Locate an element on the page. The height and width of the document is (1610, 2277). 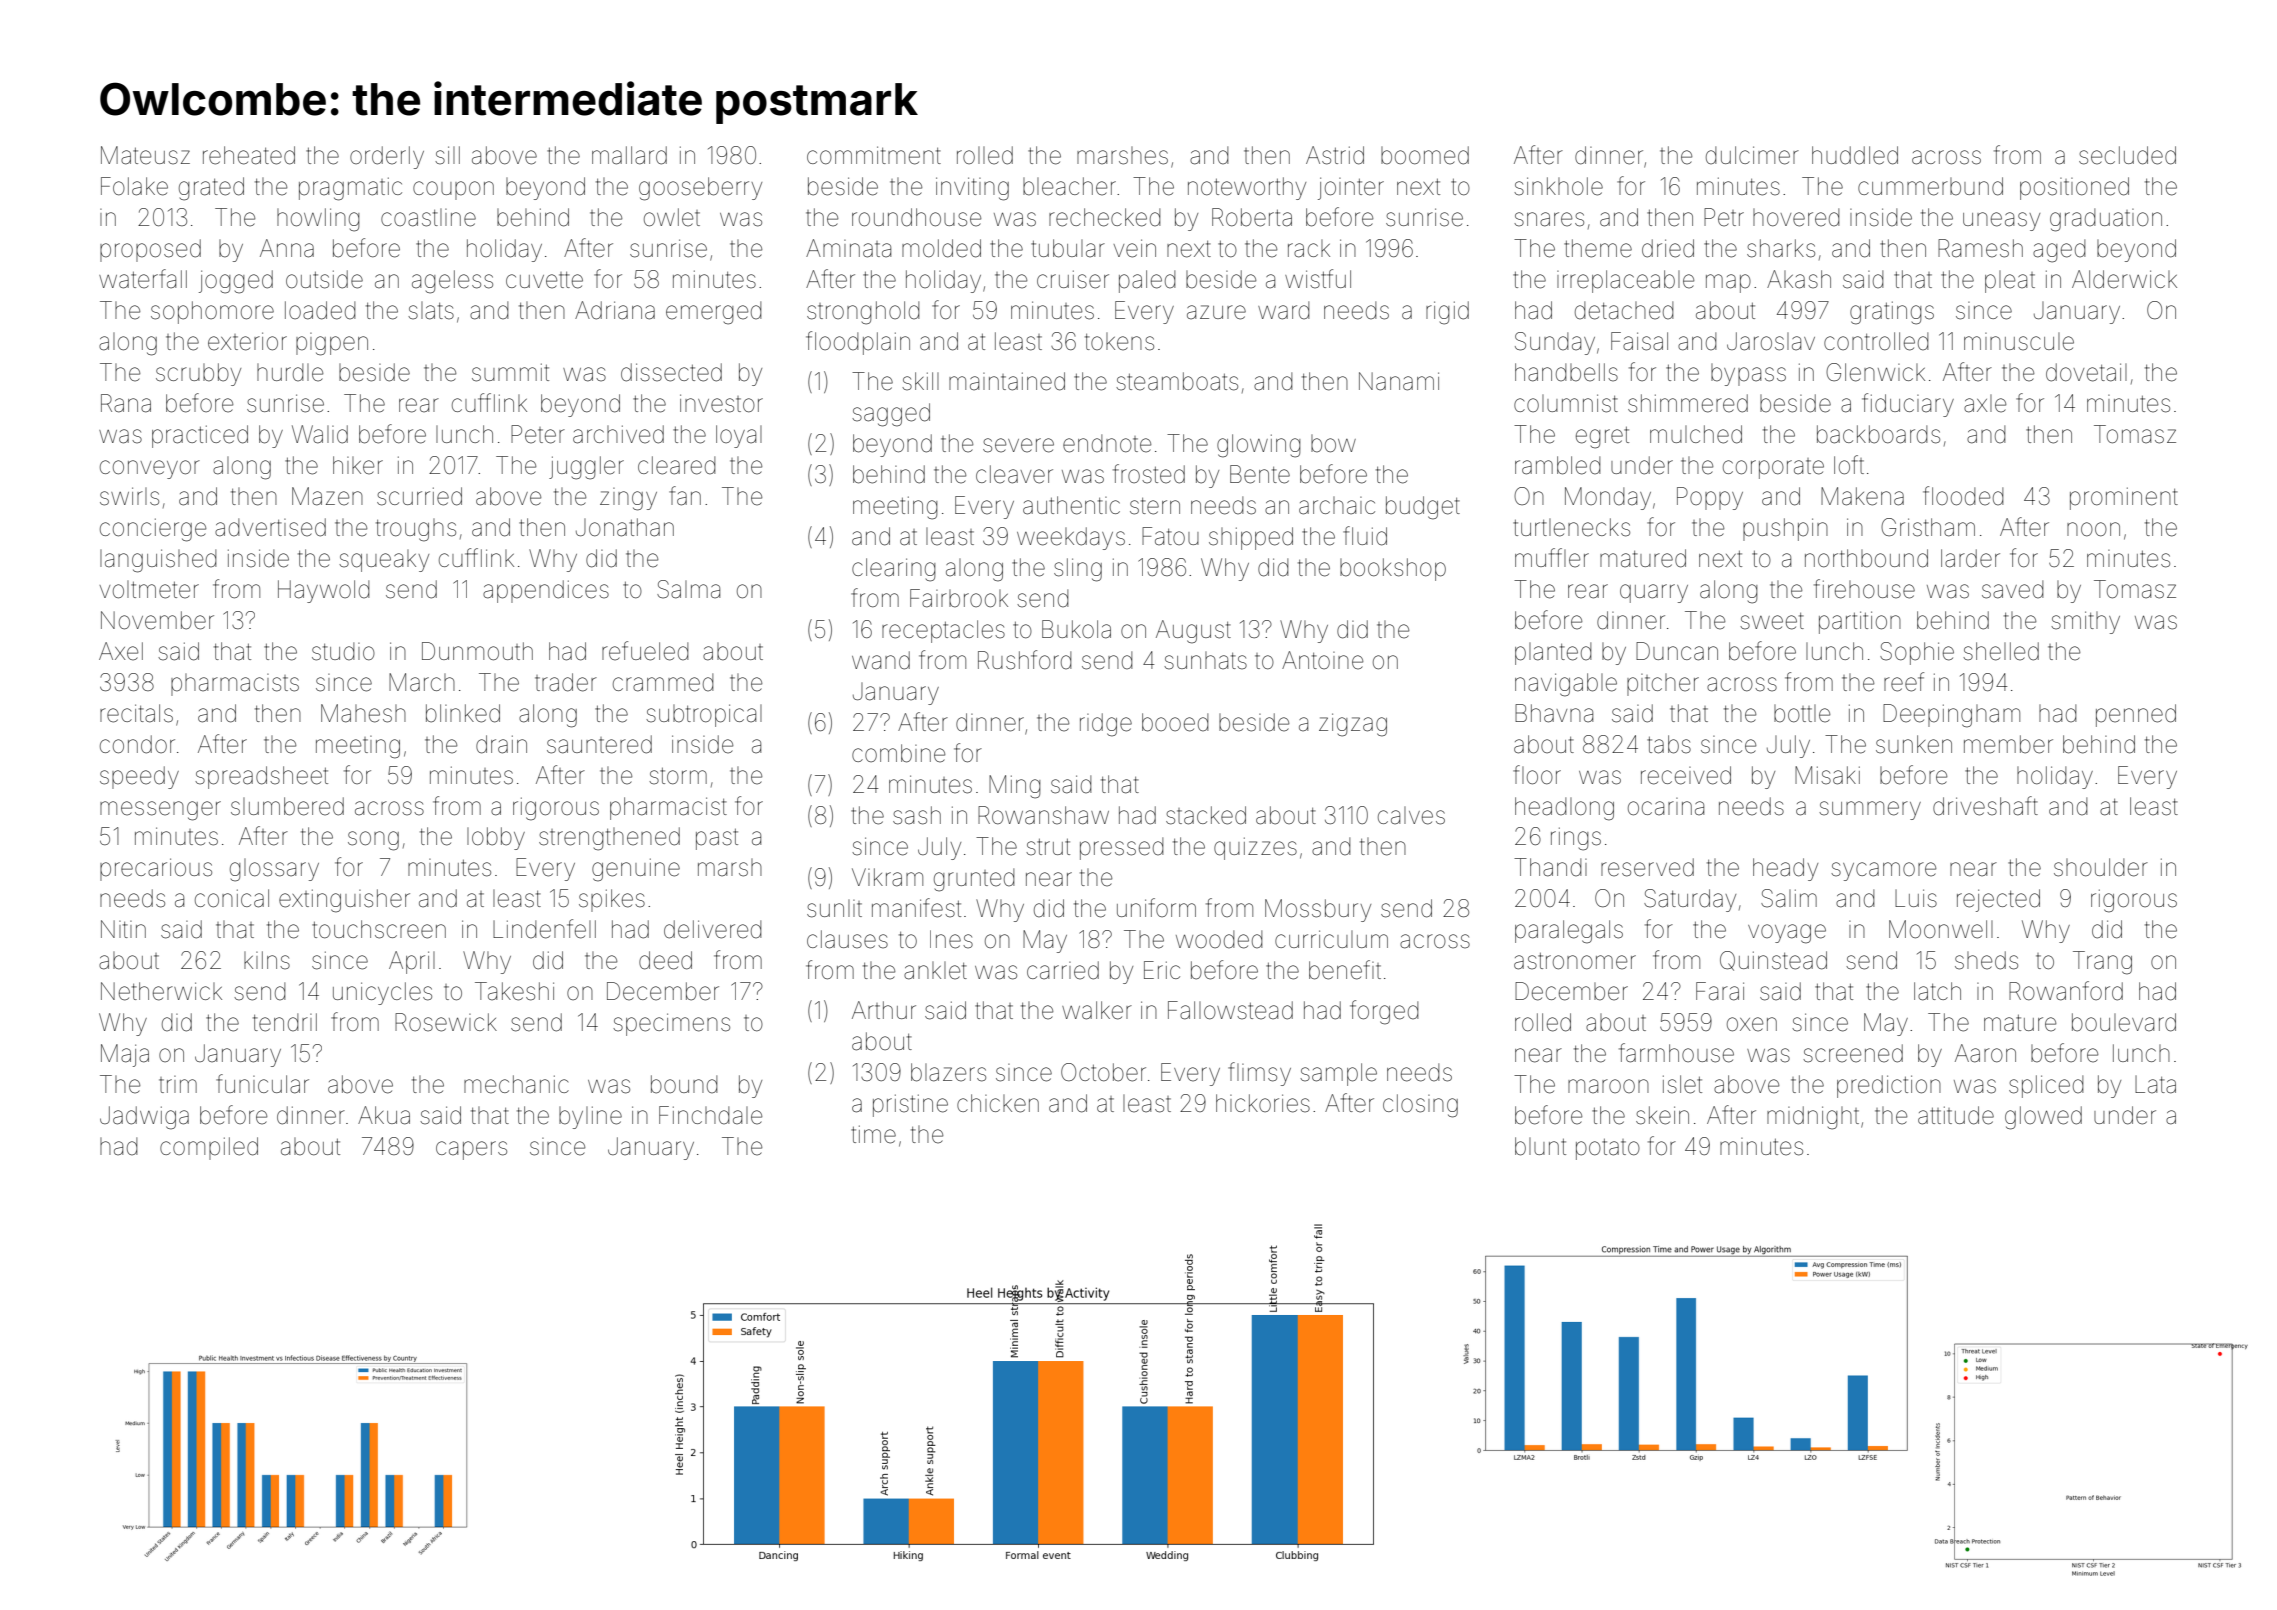
sash is located at coordinates (917, 815).
